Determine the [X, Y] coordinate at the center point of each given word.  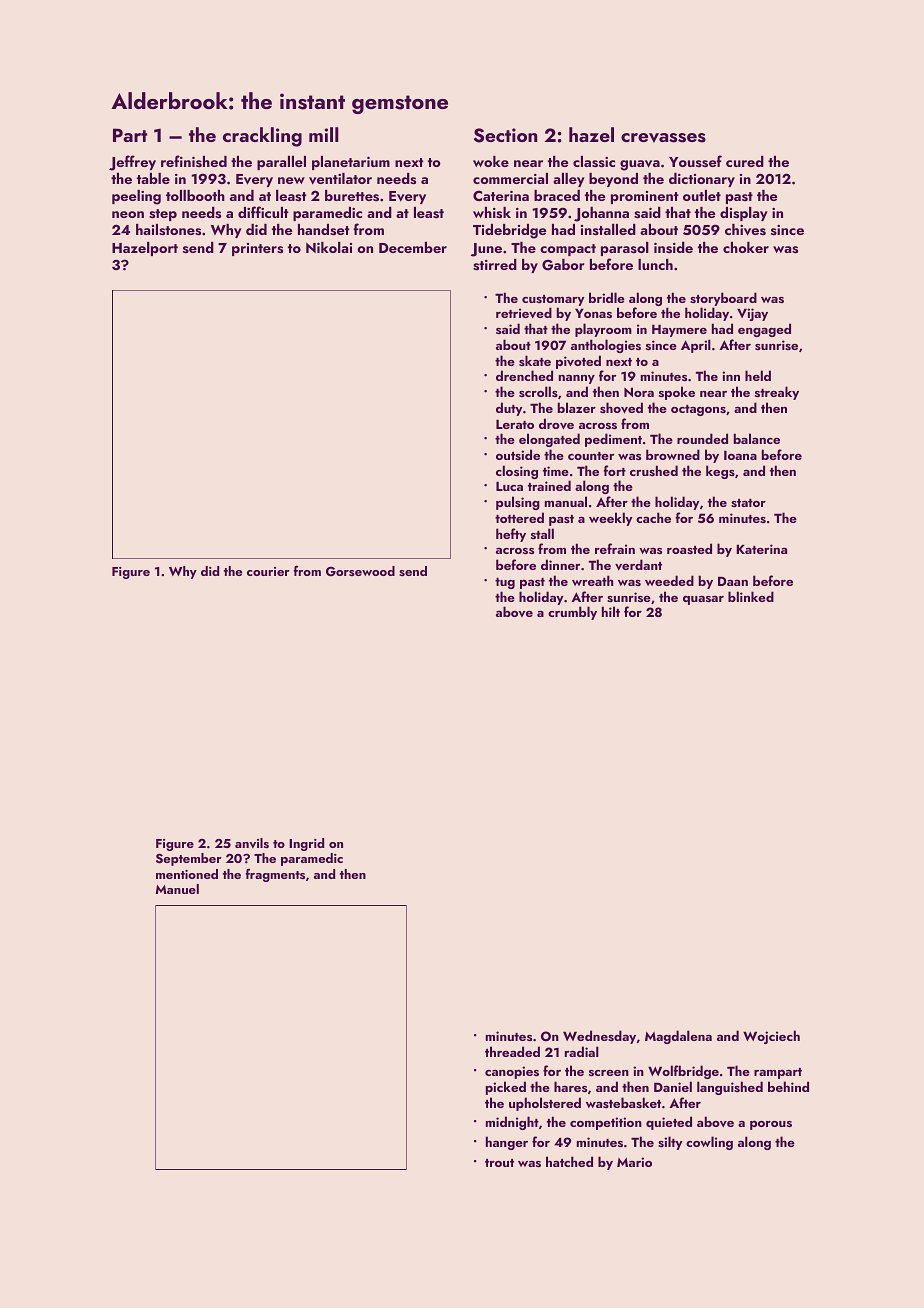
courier [268, 571]
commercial [510, 178]
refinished [194, 161]
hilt [611, 611]
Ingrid [306, 844]
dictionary [702, 180]
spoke [677, 393]
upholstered [545, 1104]
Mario [634, 1162]
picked [506, 1088]
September [189, 859]
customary [553, 300]
